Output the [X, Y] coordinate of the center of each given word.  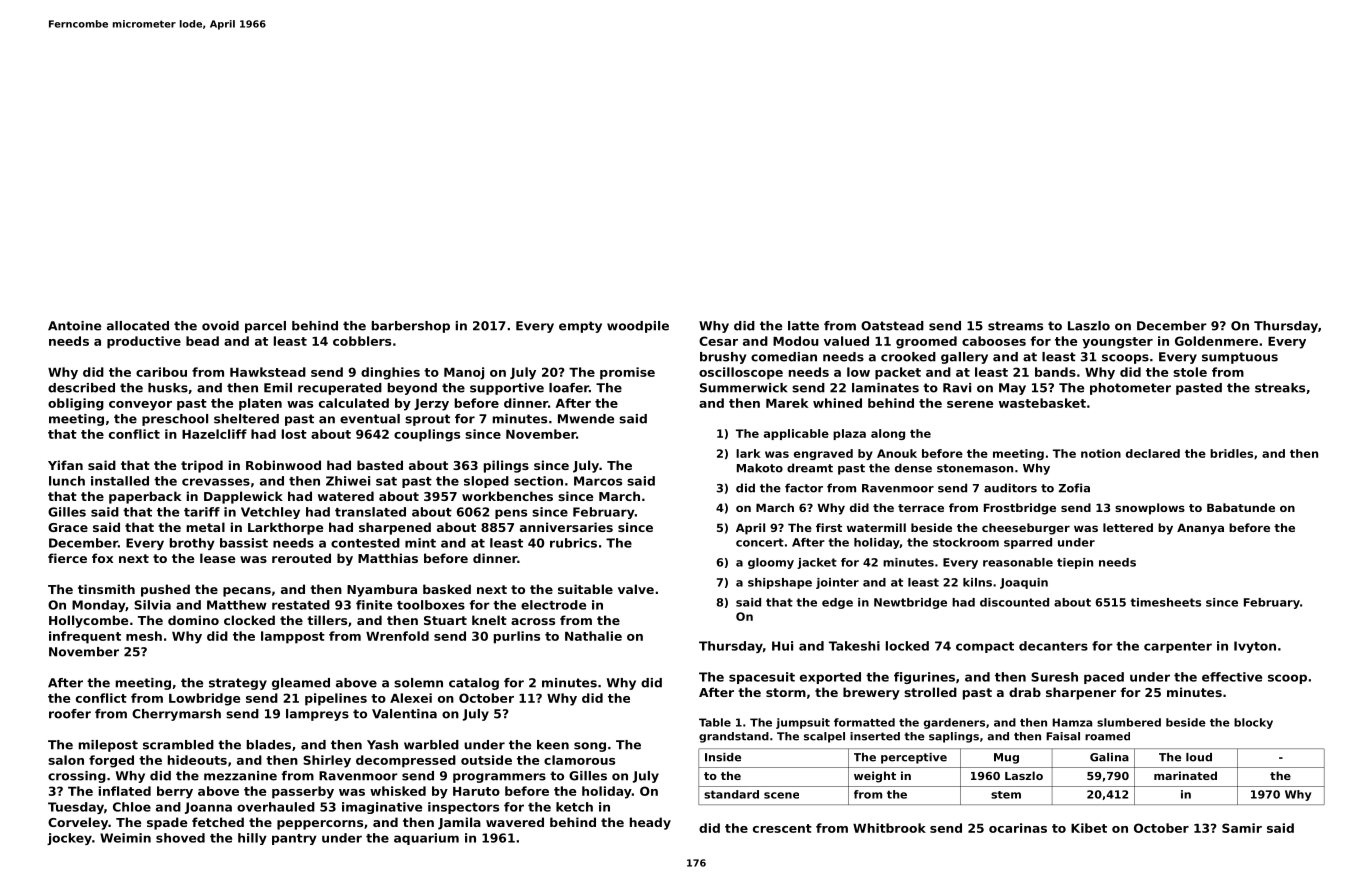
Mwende [586, 419]
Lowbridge [205, 699]
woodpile [638, 327]
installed [120, 481]
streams [1015, 326]
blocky [1253, 723]
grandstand [734, 737]
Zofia [1074, 488]
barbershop [411, 327]
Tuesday [76, 808]
